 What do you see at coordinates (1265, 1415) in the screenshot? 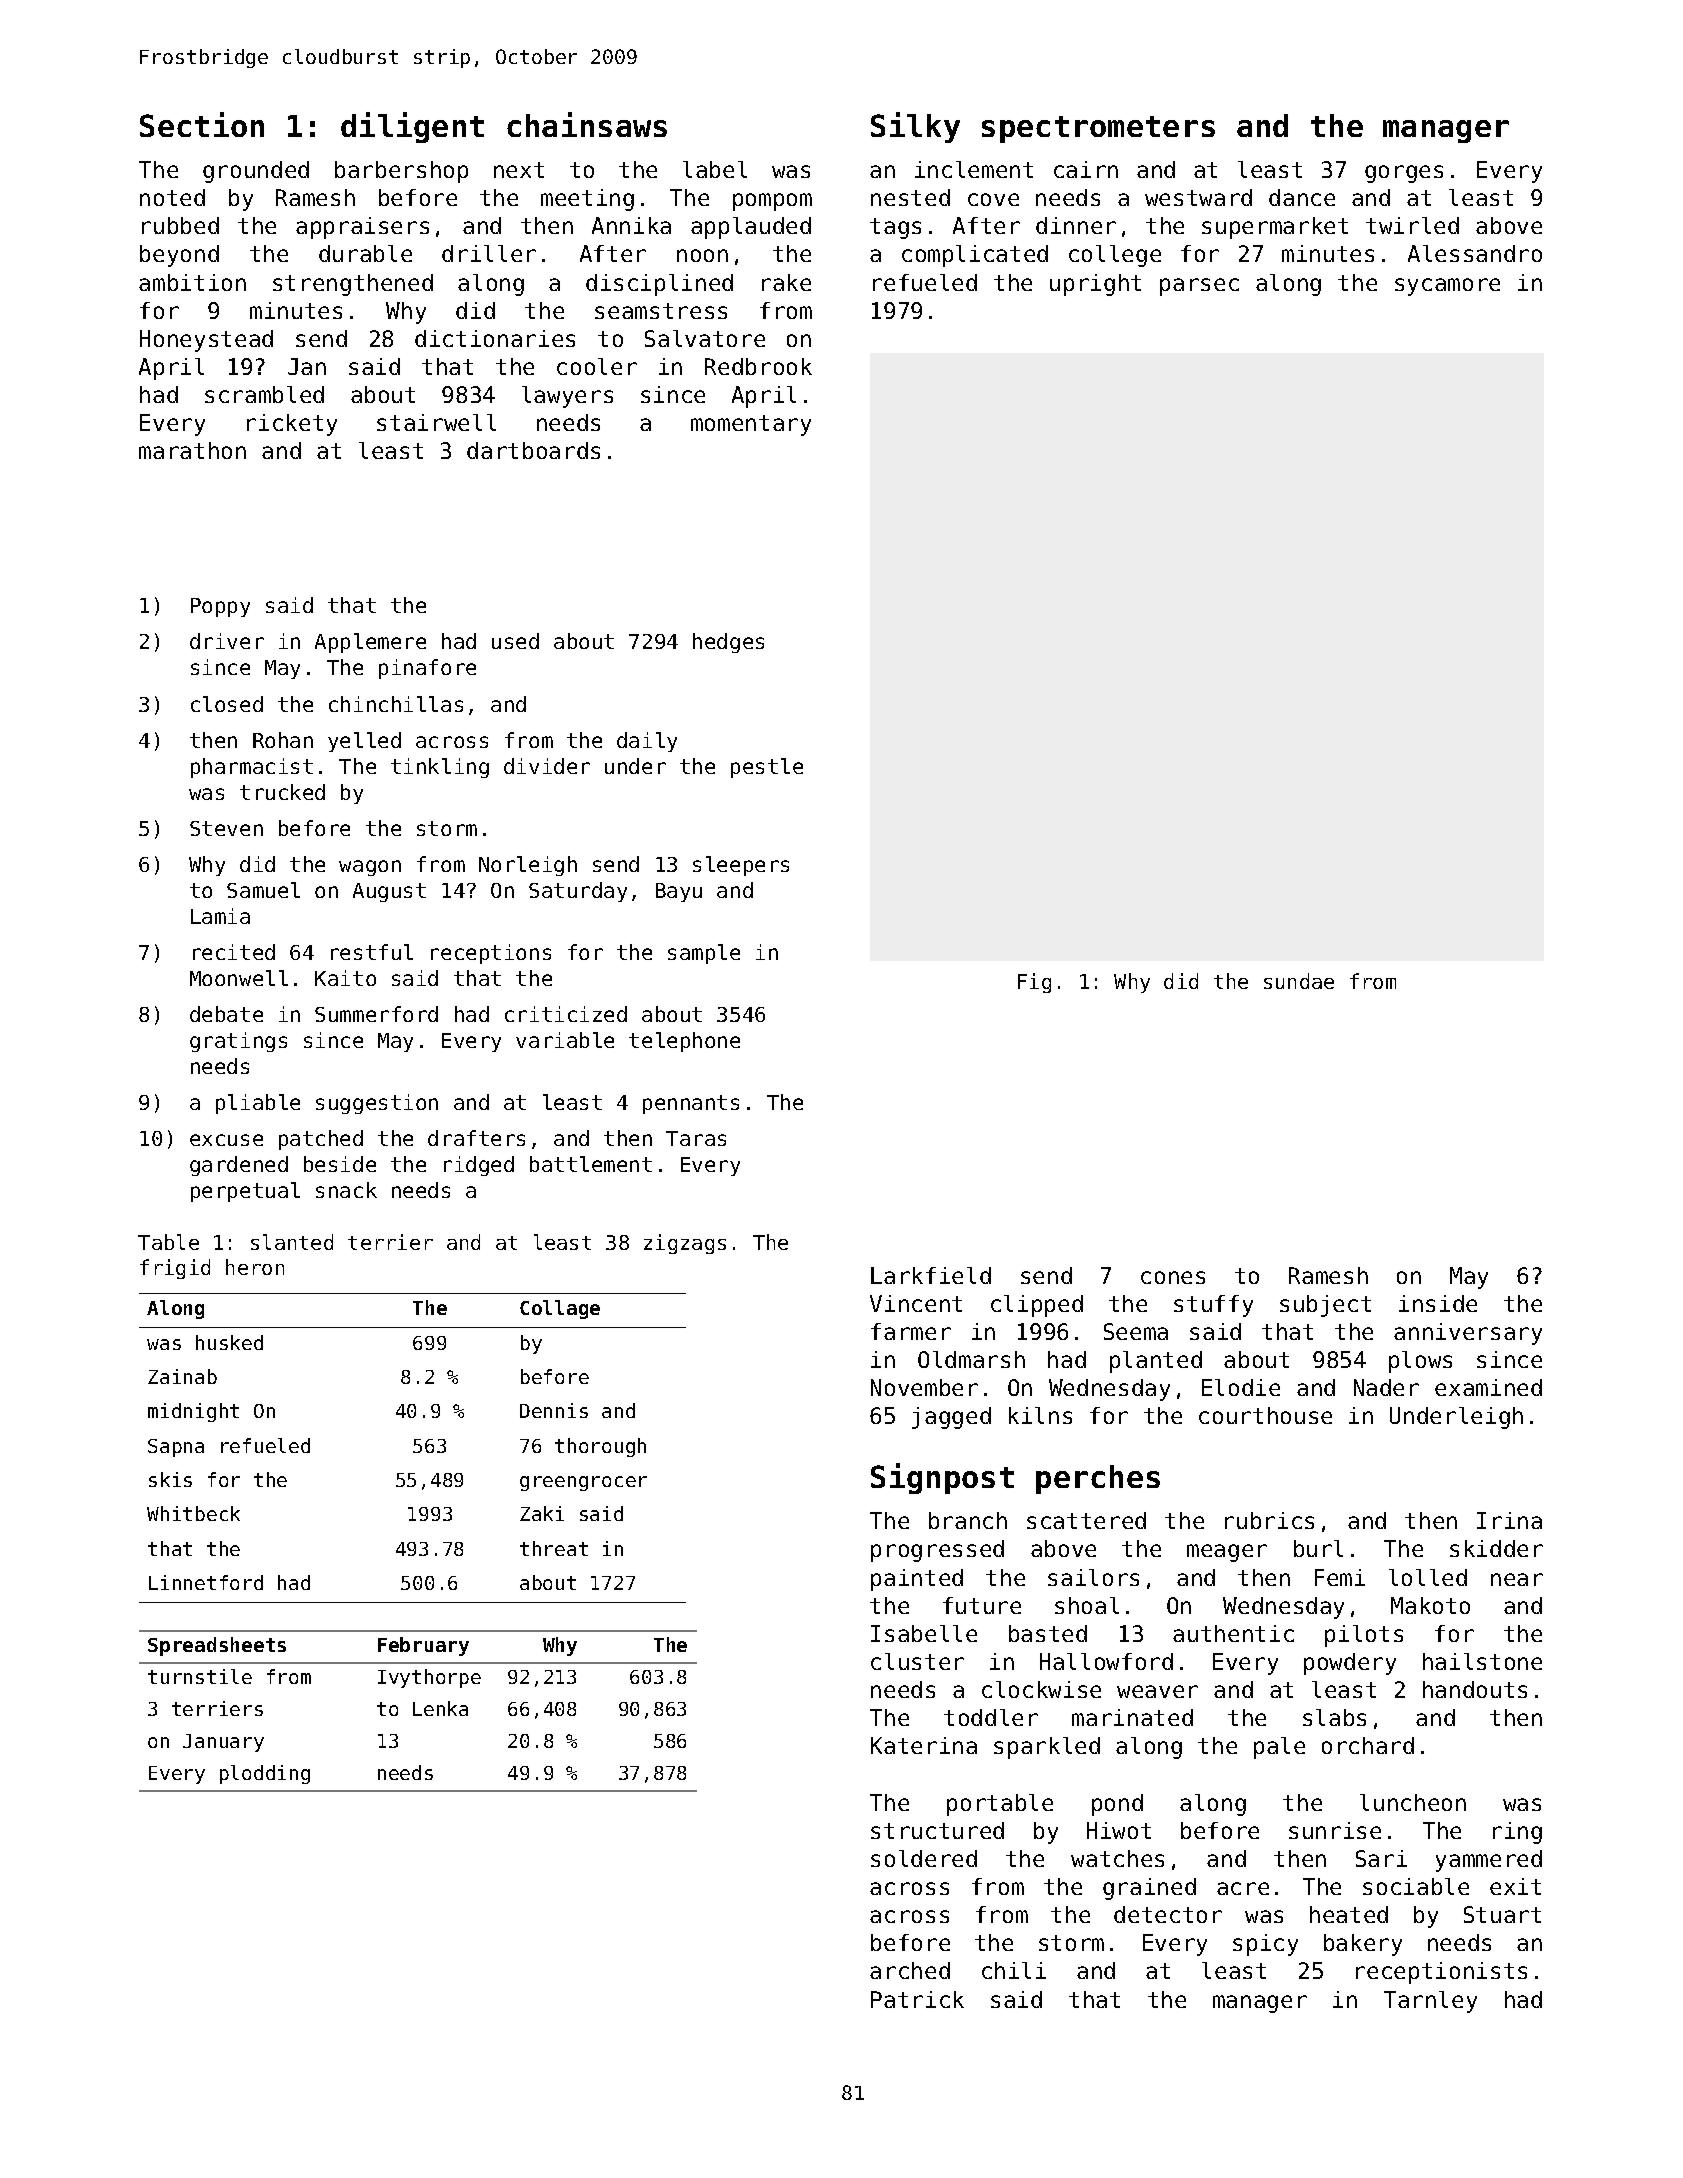
I see `courthouse` at bounding box center [1265, 1415].
